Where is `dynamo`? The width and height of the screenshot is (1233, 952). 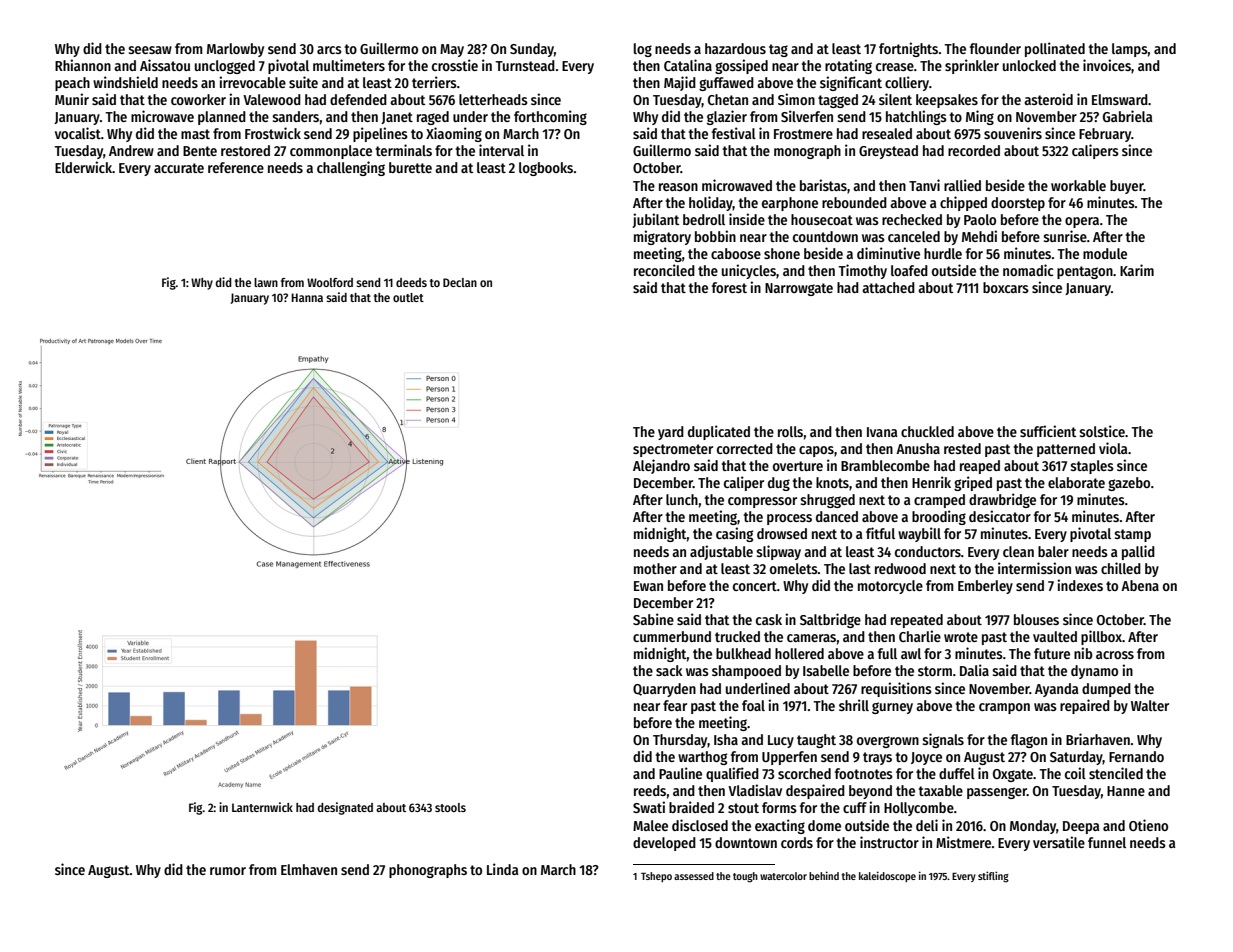
dynamo is located at coordinates (1094, 672).
